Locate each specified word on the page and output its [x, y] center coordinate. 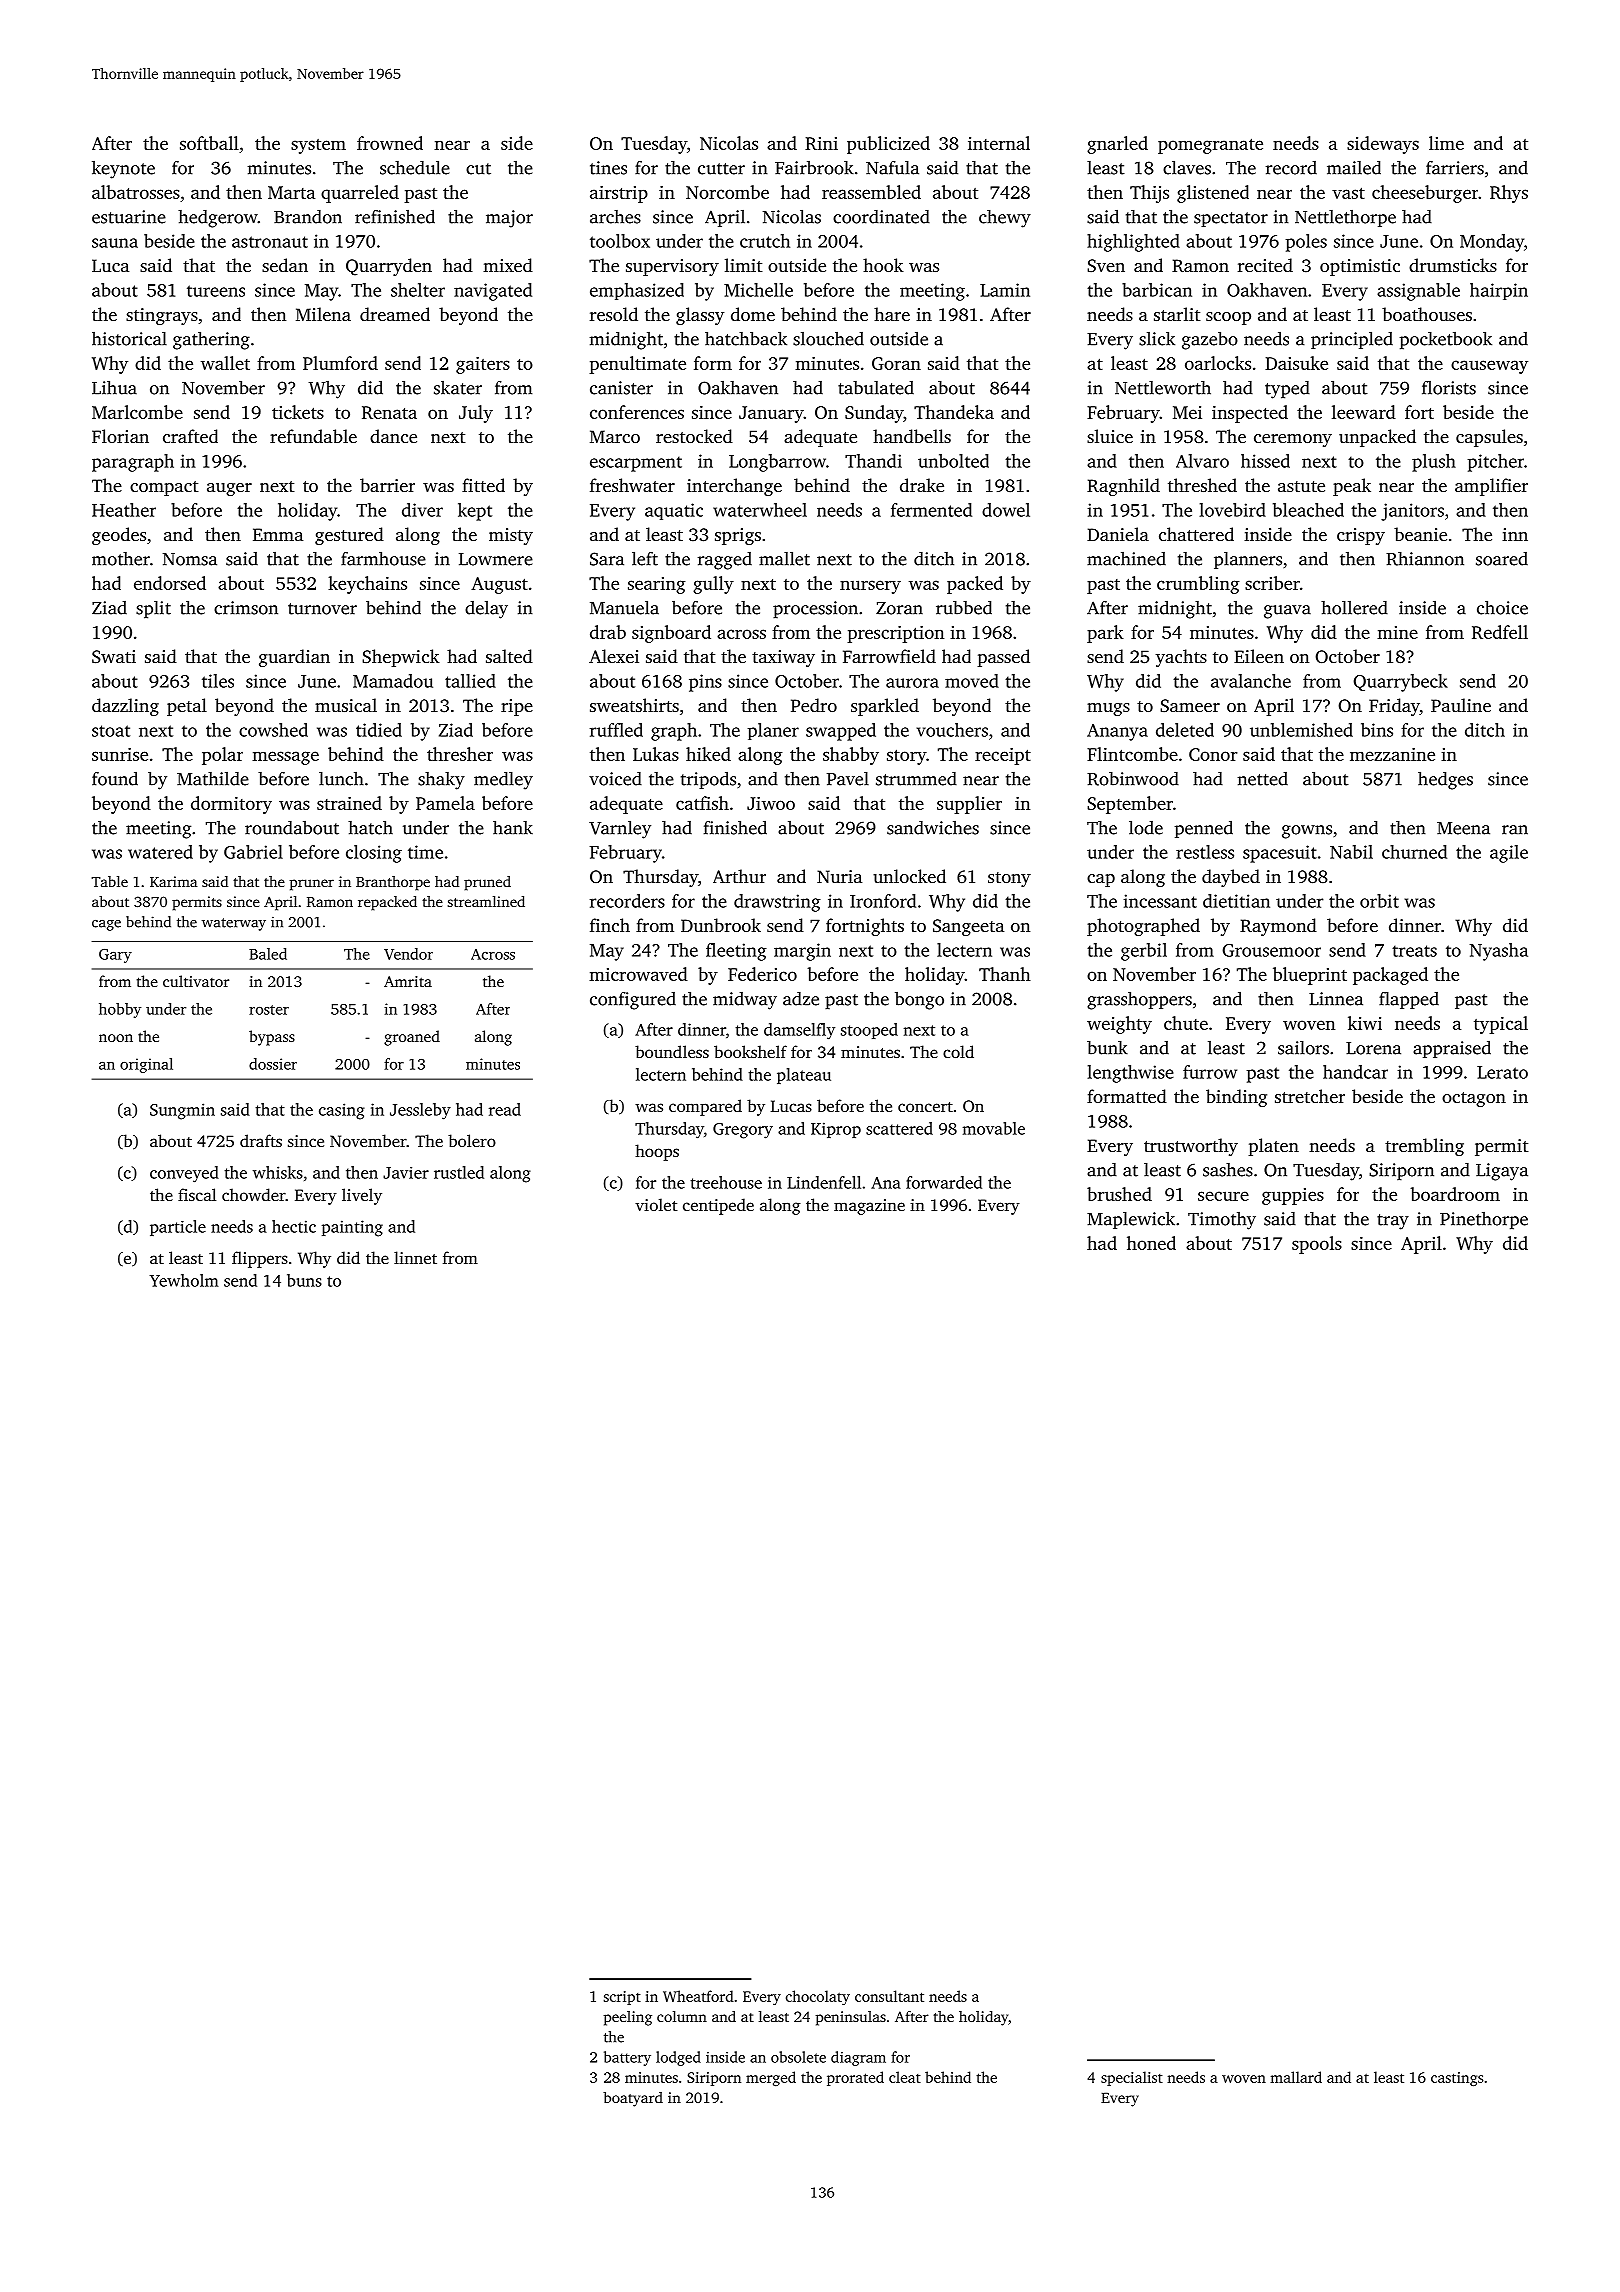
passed [1003, 658]
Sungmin [182, 1111]
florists [1449, 388]
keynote [123, 170]
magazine [869, 1207]
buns [304, 1280]
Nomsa [190, 559]
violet [656, 1204]
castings [1457, 2079]
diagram [858, 2058]
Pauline [1461, 705]
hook [883, 265]
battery [627, 2058]
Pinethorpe [1484, 1221]
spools [1317, 1245]
